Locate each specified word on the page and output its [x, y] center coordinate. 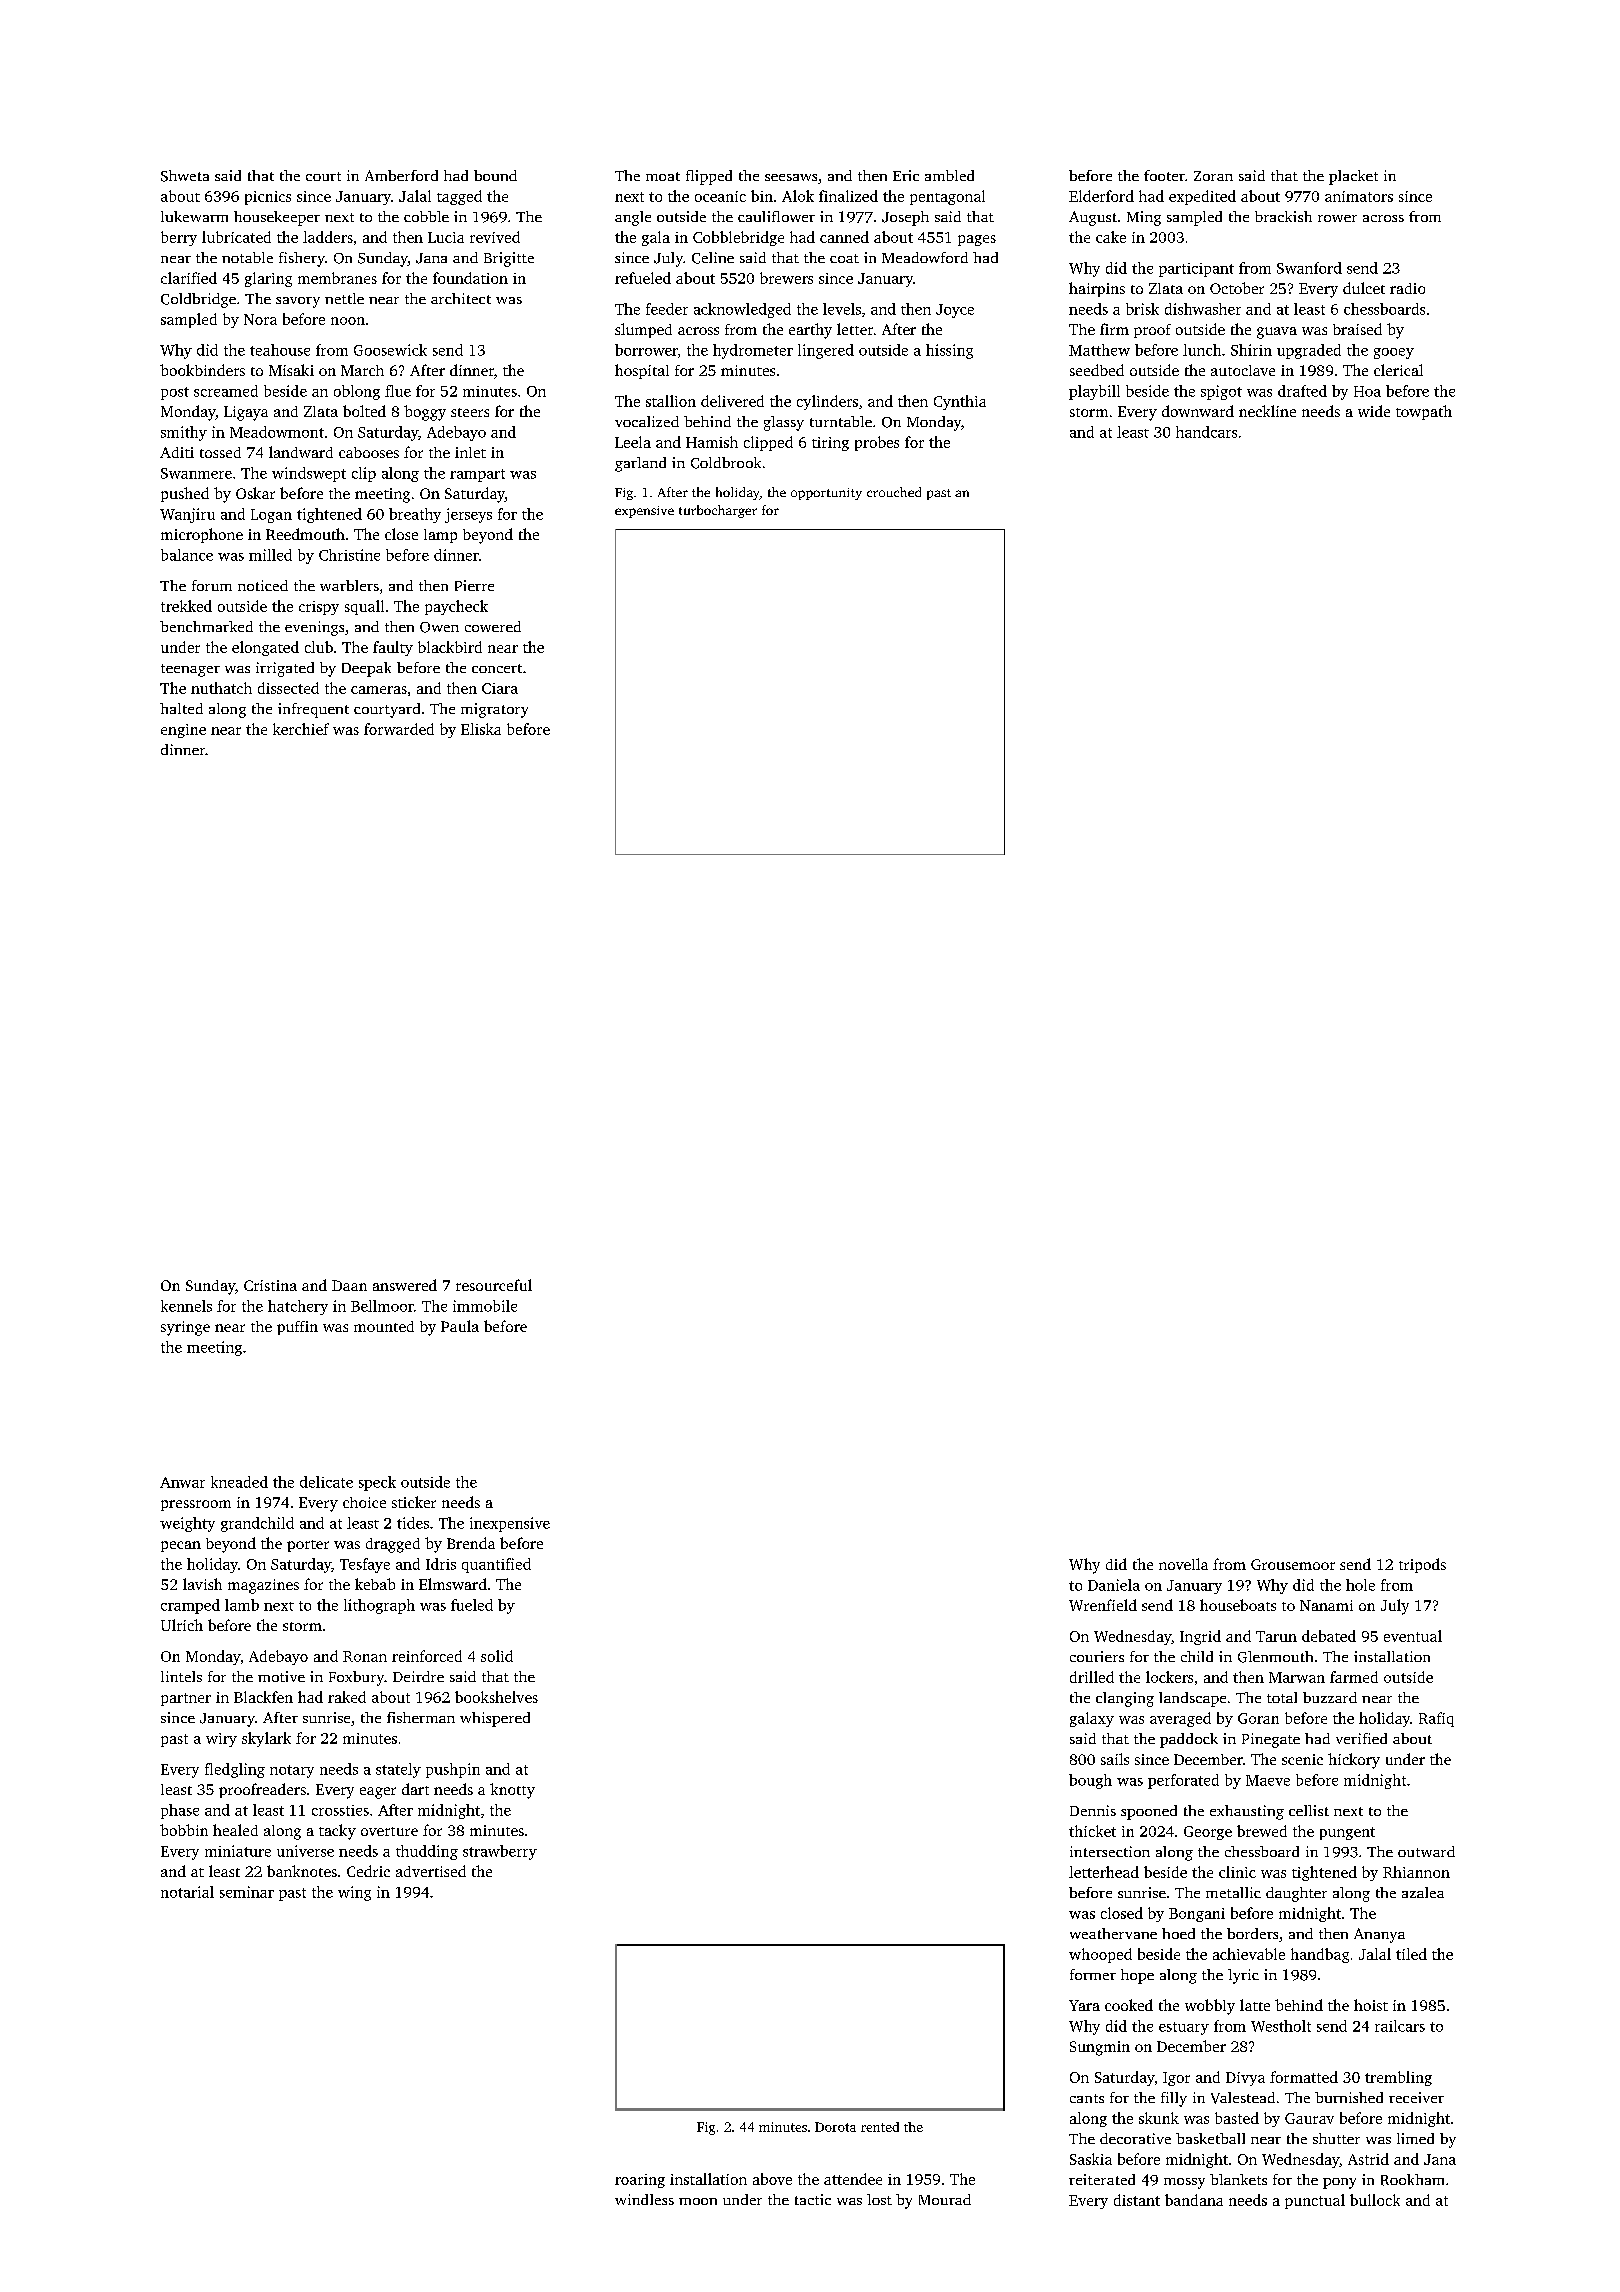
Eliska [481, 729]
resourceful [494, 1285]
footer [1164, 175]
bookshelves [496, 1697]
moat [663, 176]
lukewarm [194, 216]
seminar [247, 1892]
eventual [1413, 1636]
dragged [393, 1545]
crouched [894, 492]
